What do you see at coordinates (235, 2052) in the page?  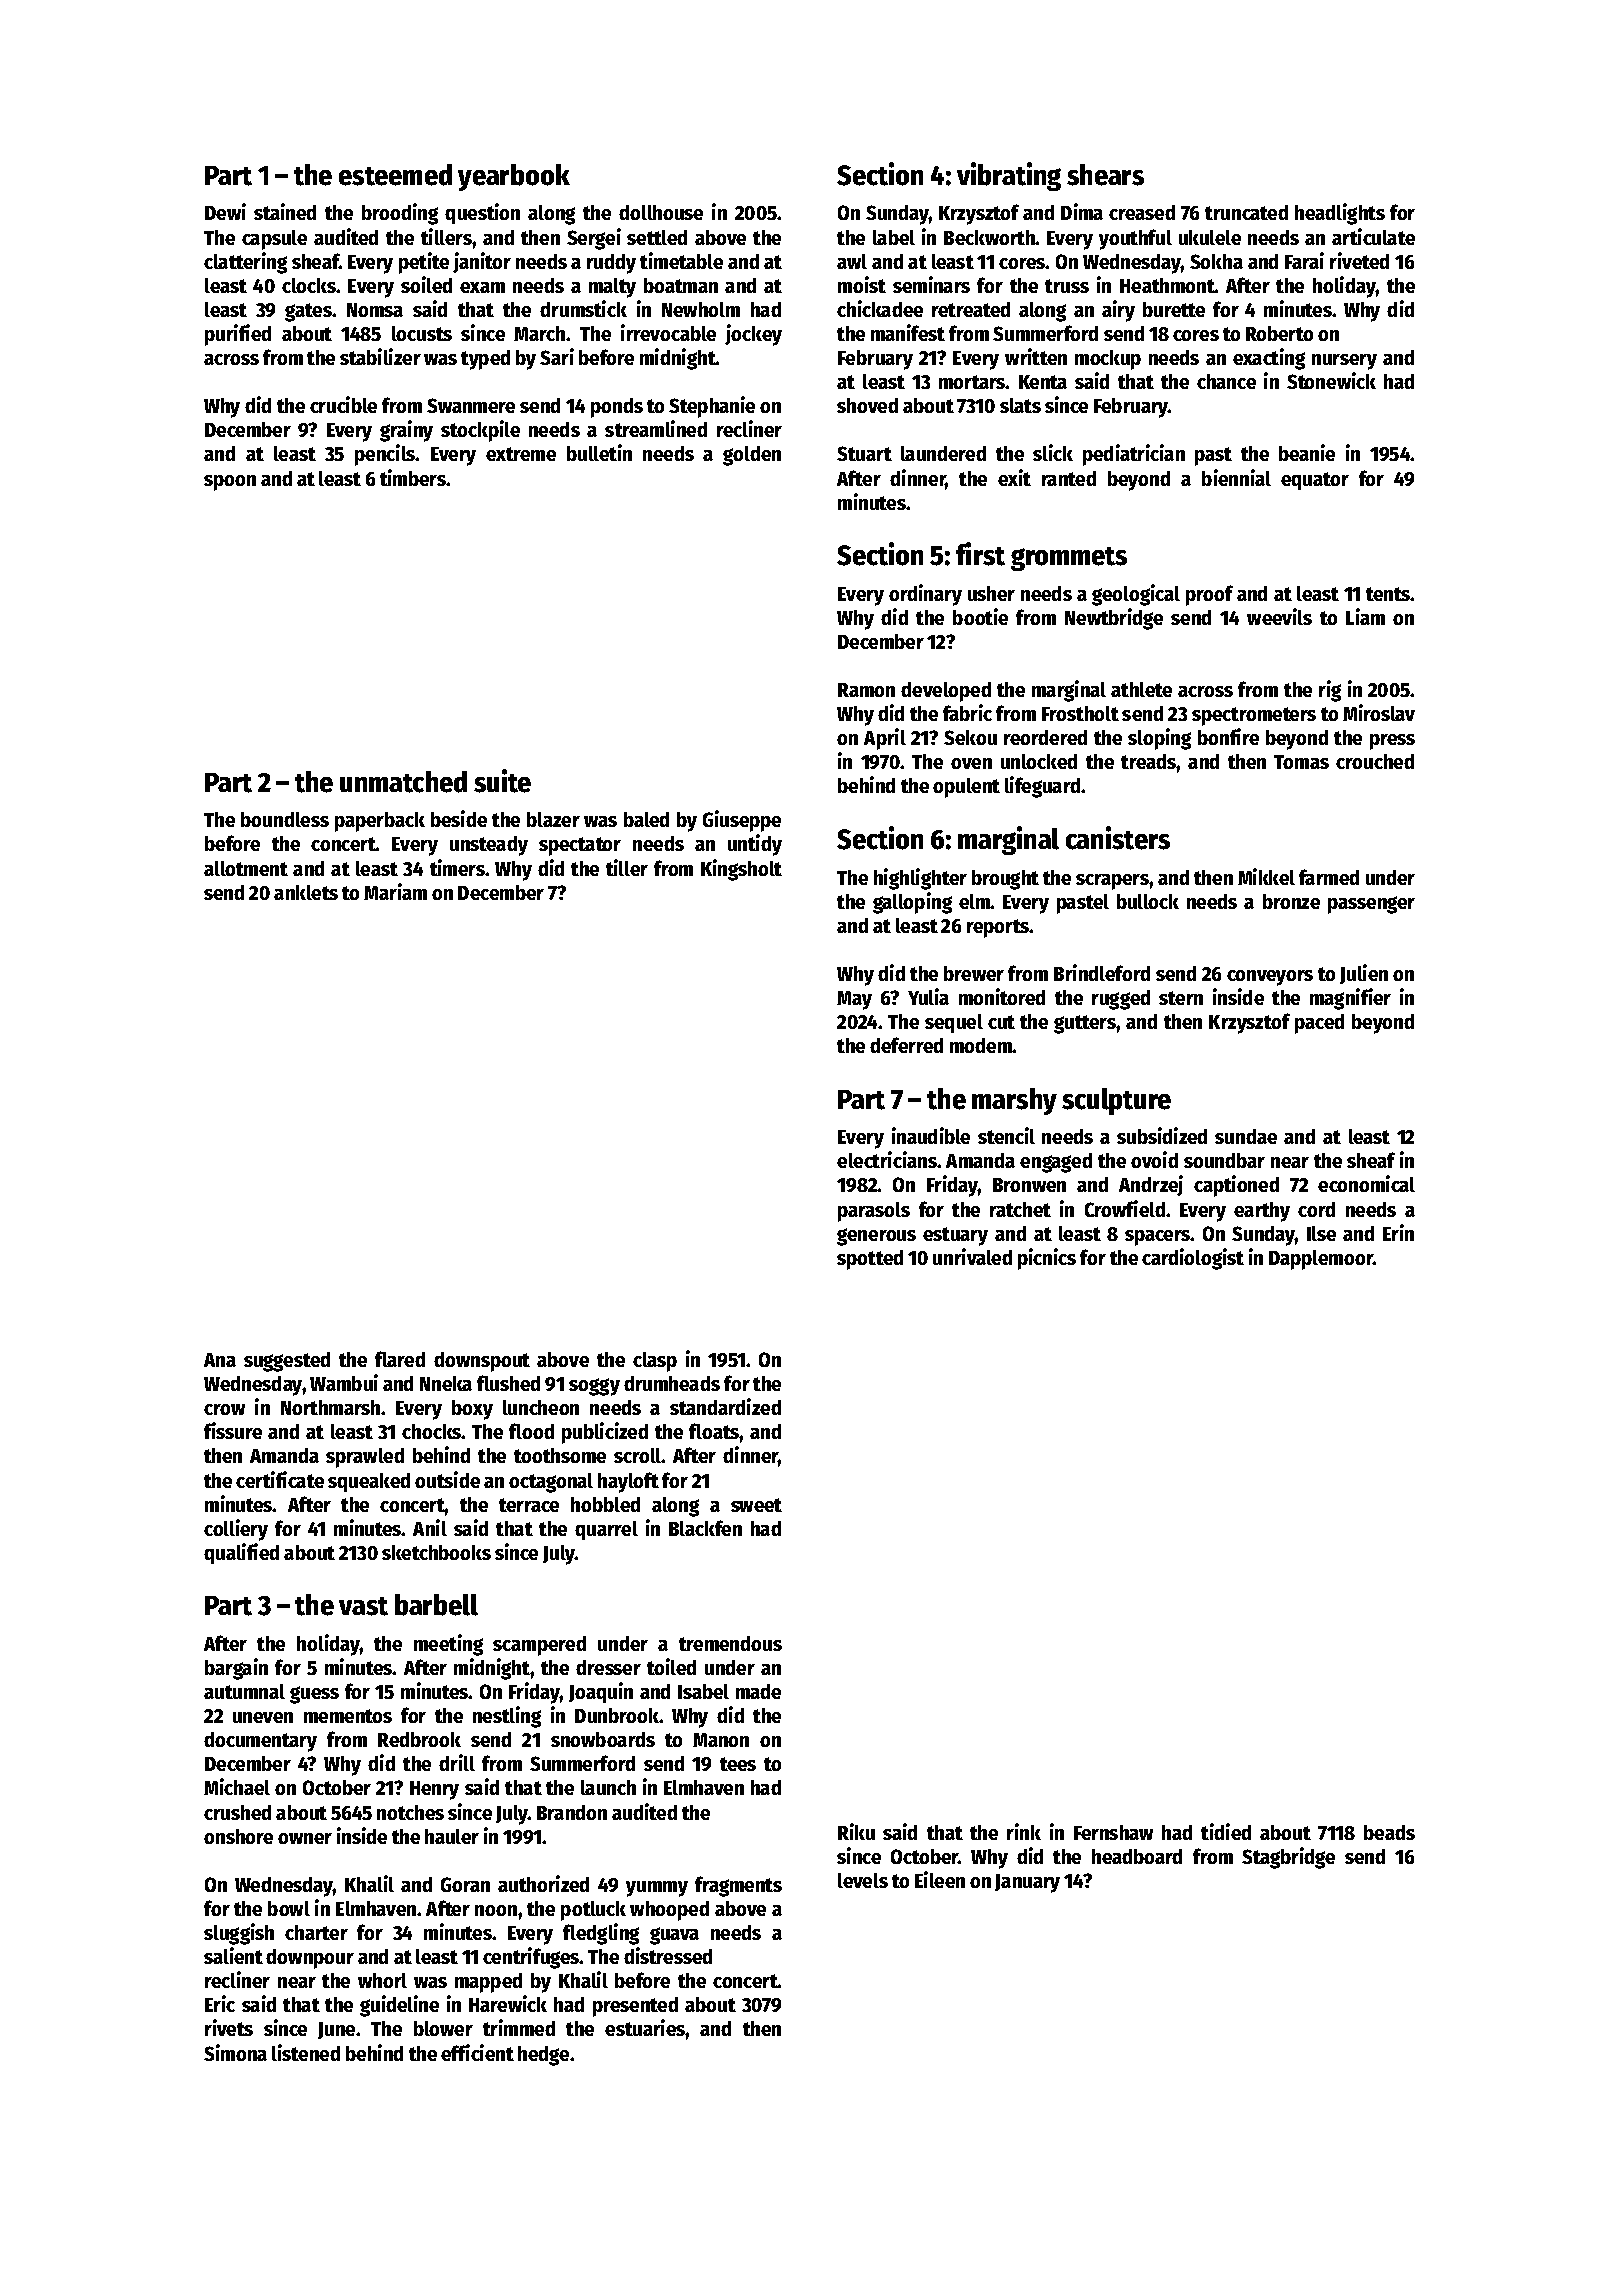 I see `Simona` at bounding box center [235, 2052].
